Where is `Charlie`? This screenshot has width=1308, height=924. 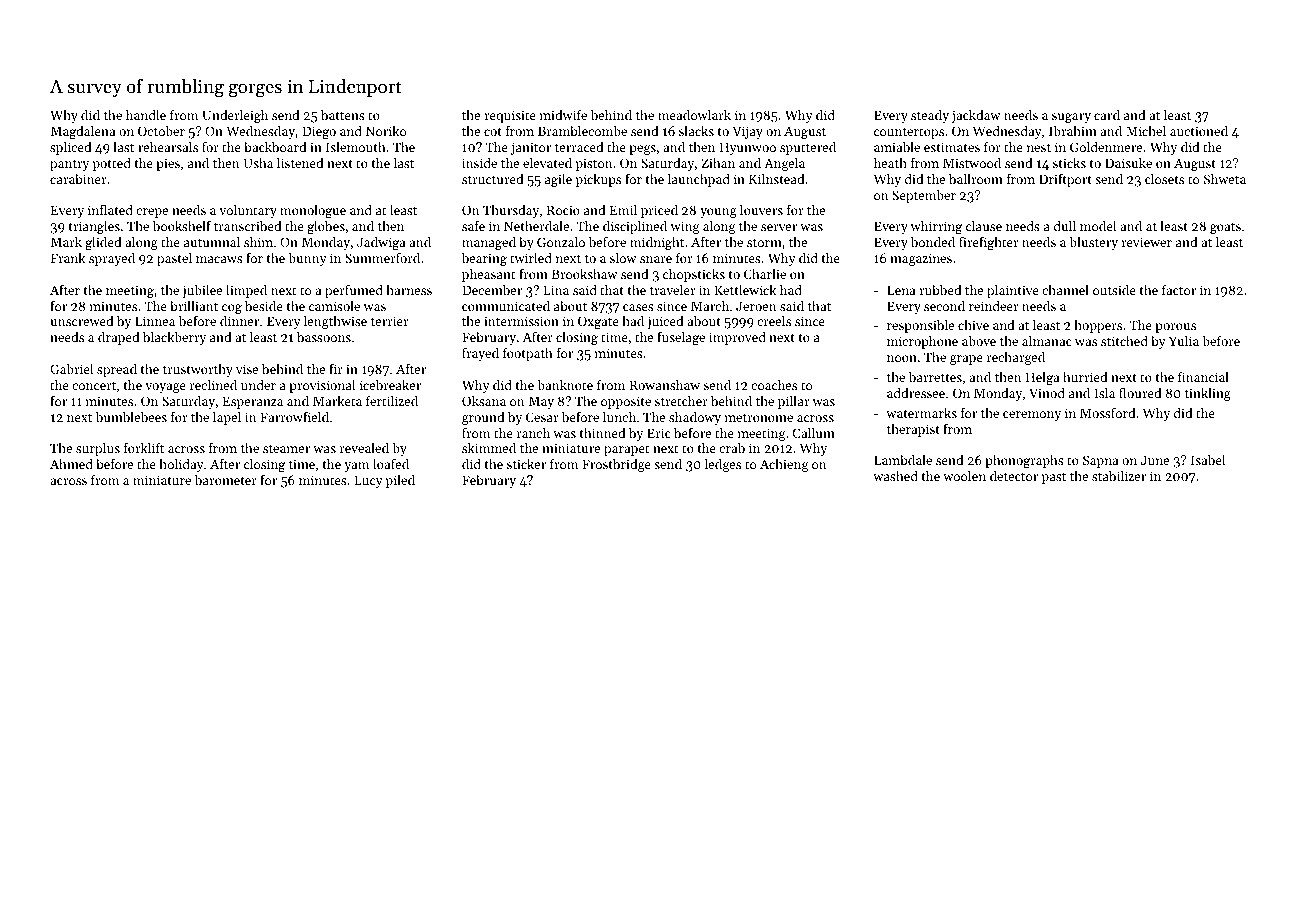 Charlie is located at coordinates (765, 274).
